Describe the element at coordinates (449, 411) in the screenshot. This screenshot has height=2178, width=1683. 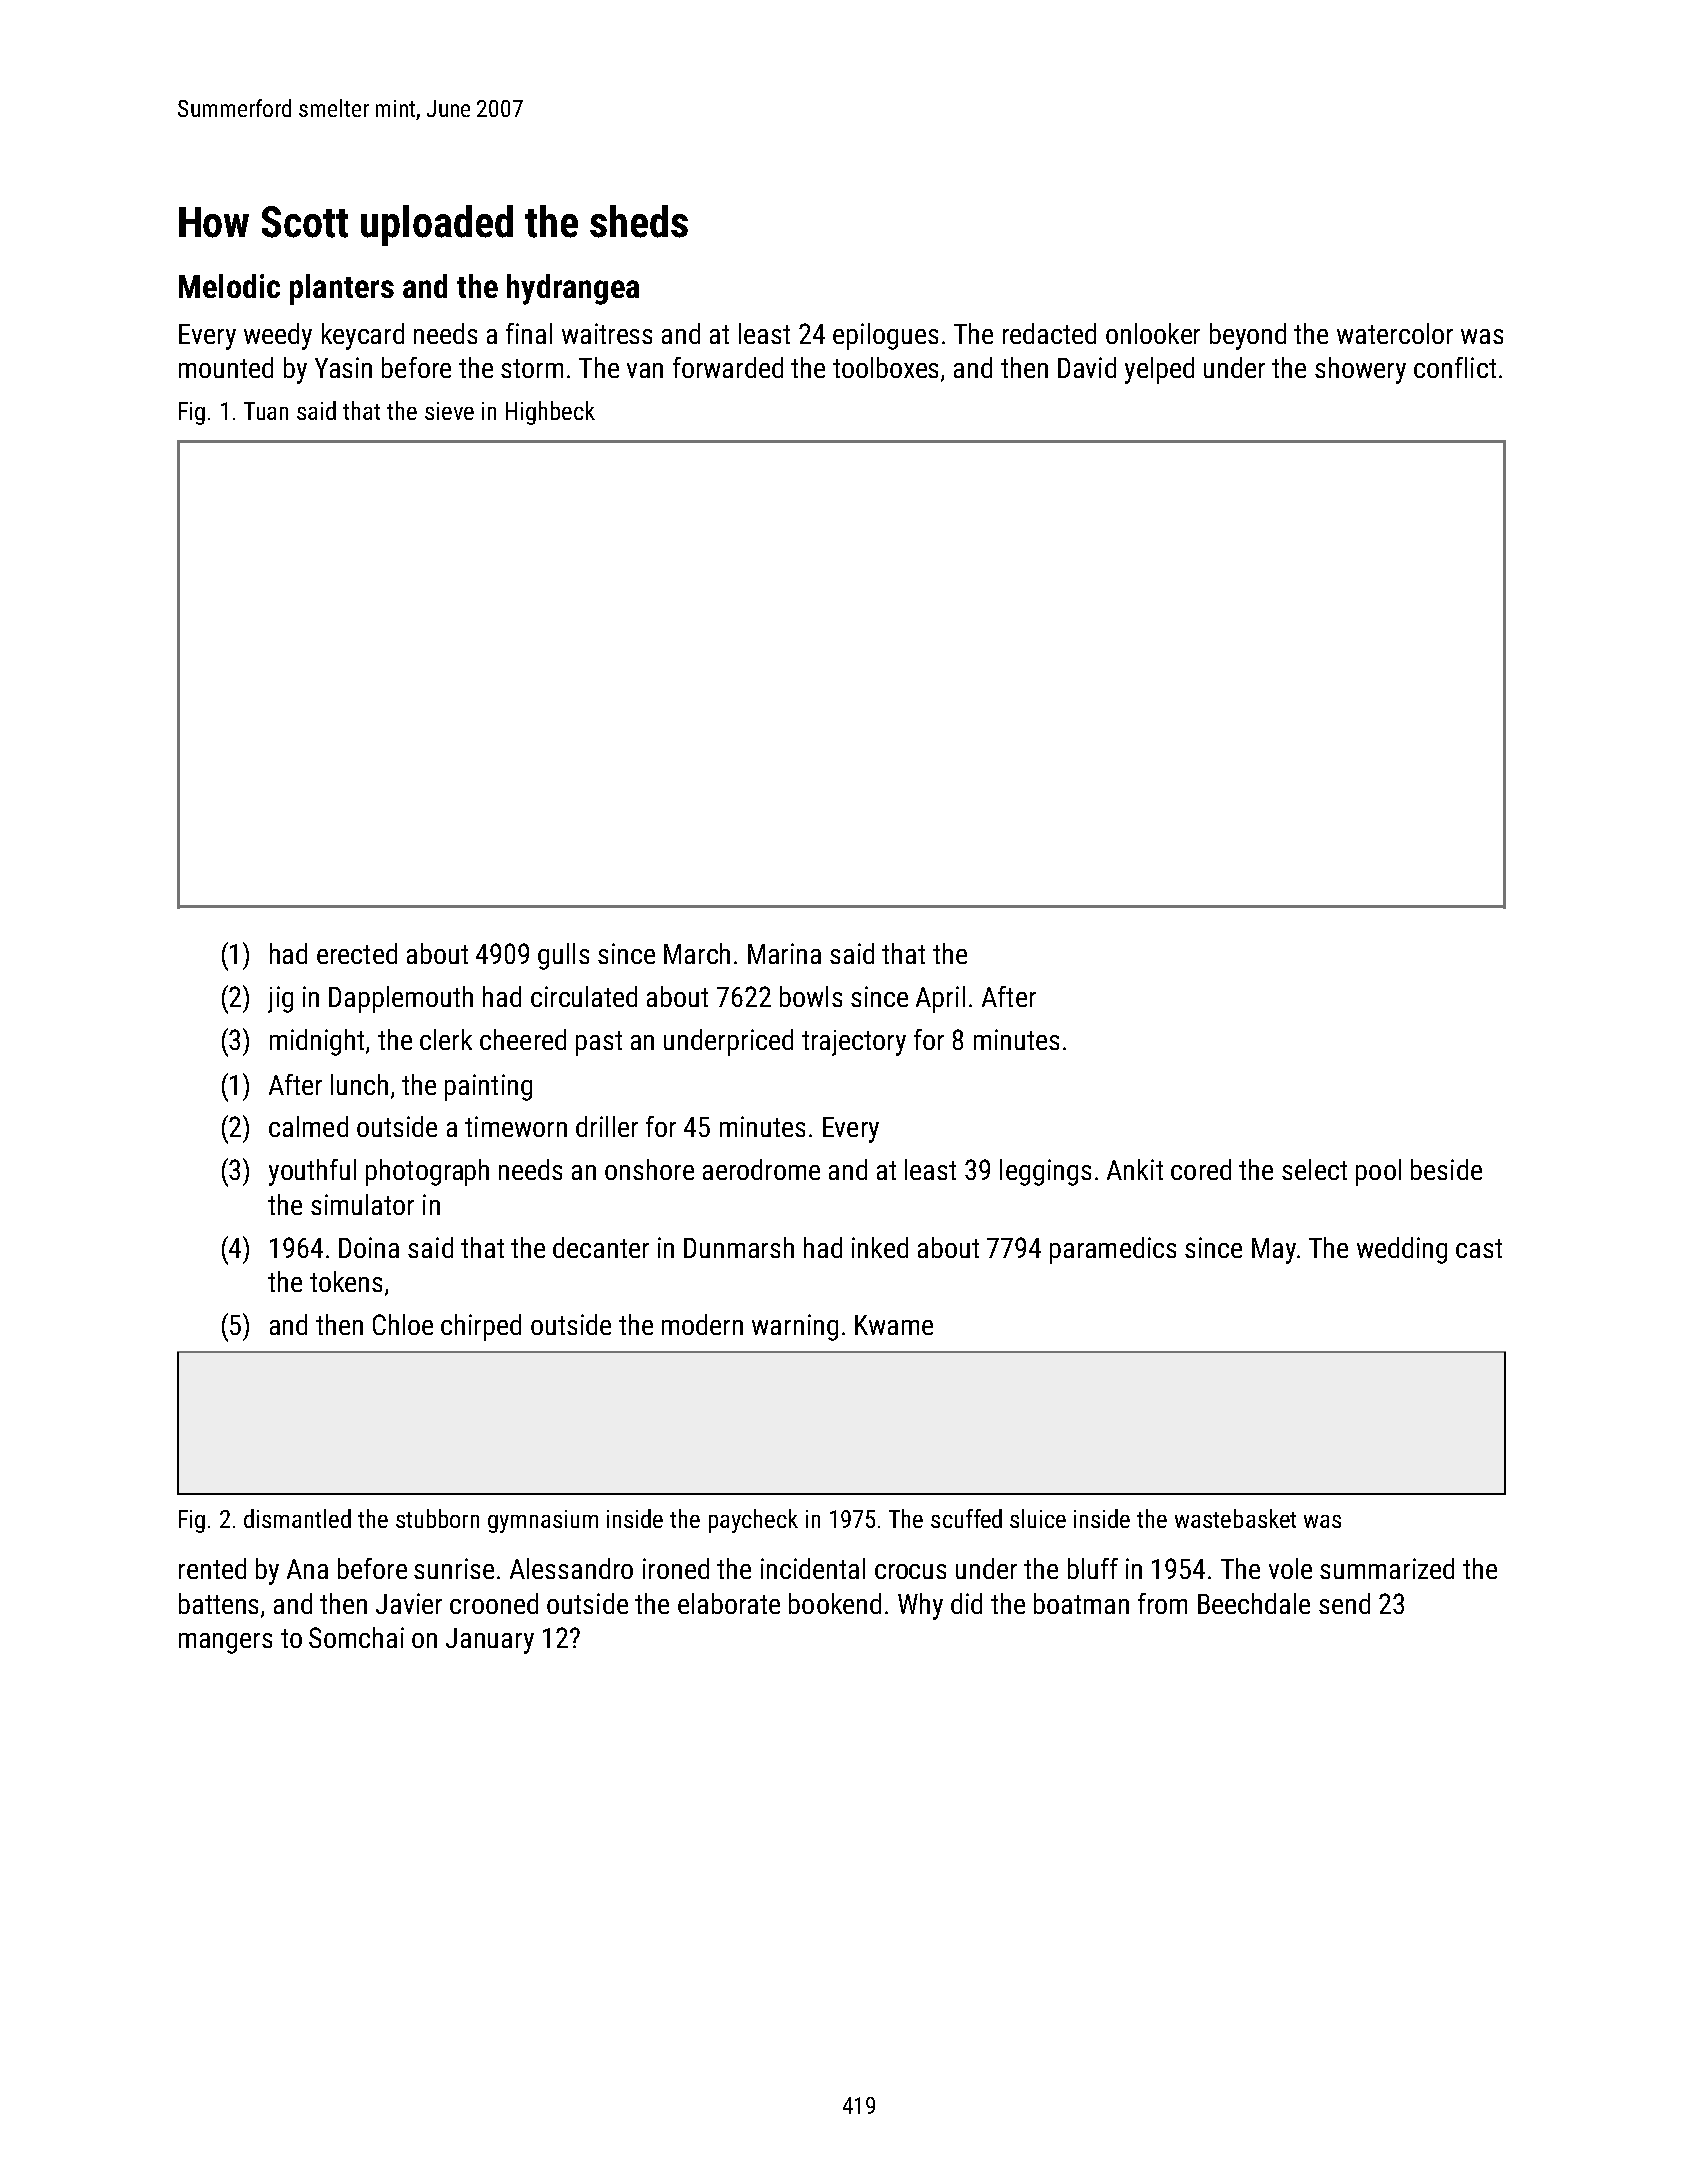
I see `sieve` at that location.
